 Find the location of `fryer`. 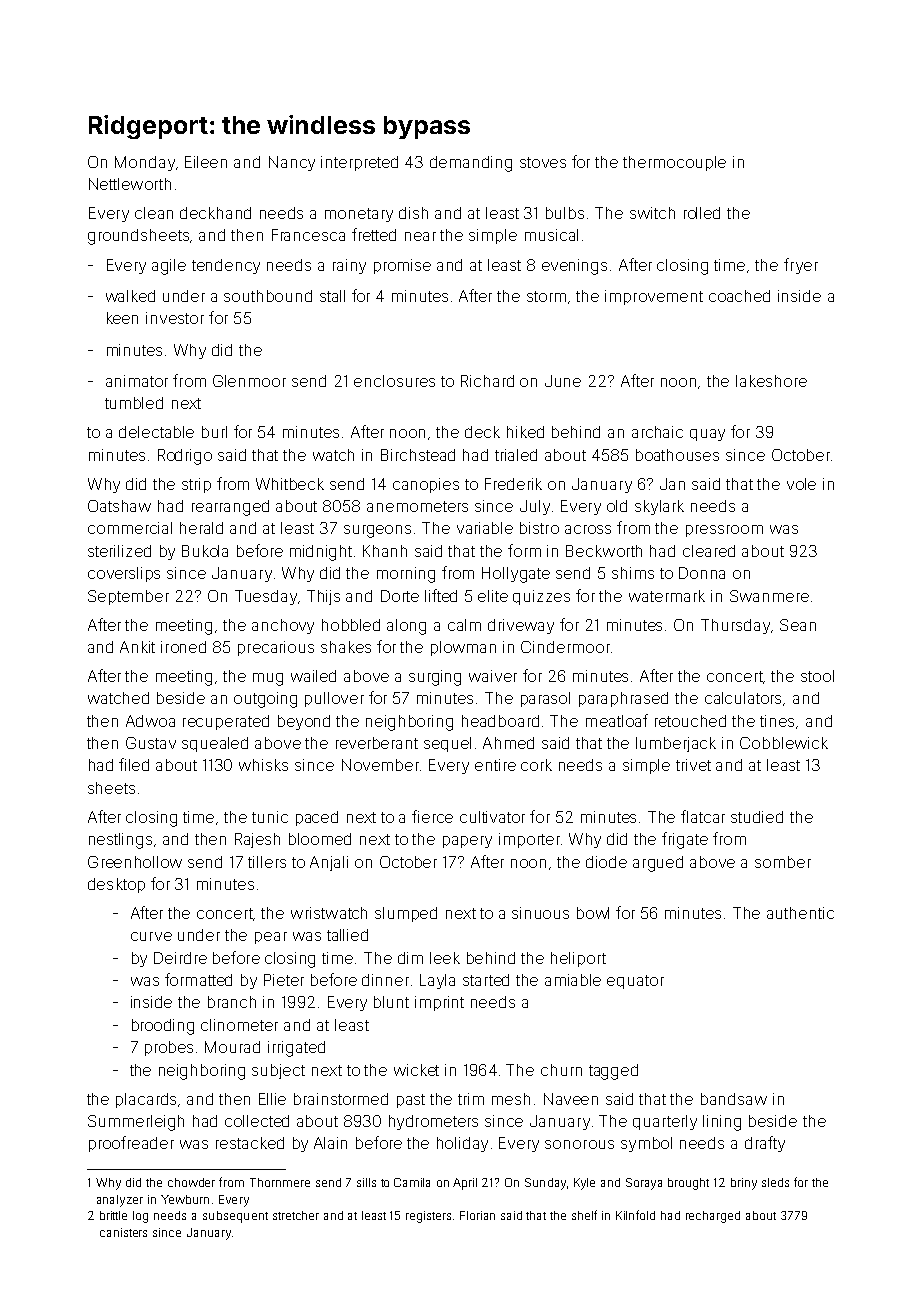

fryer is located at coordinates (801, 266).
